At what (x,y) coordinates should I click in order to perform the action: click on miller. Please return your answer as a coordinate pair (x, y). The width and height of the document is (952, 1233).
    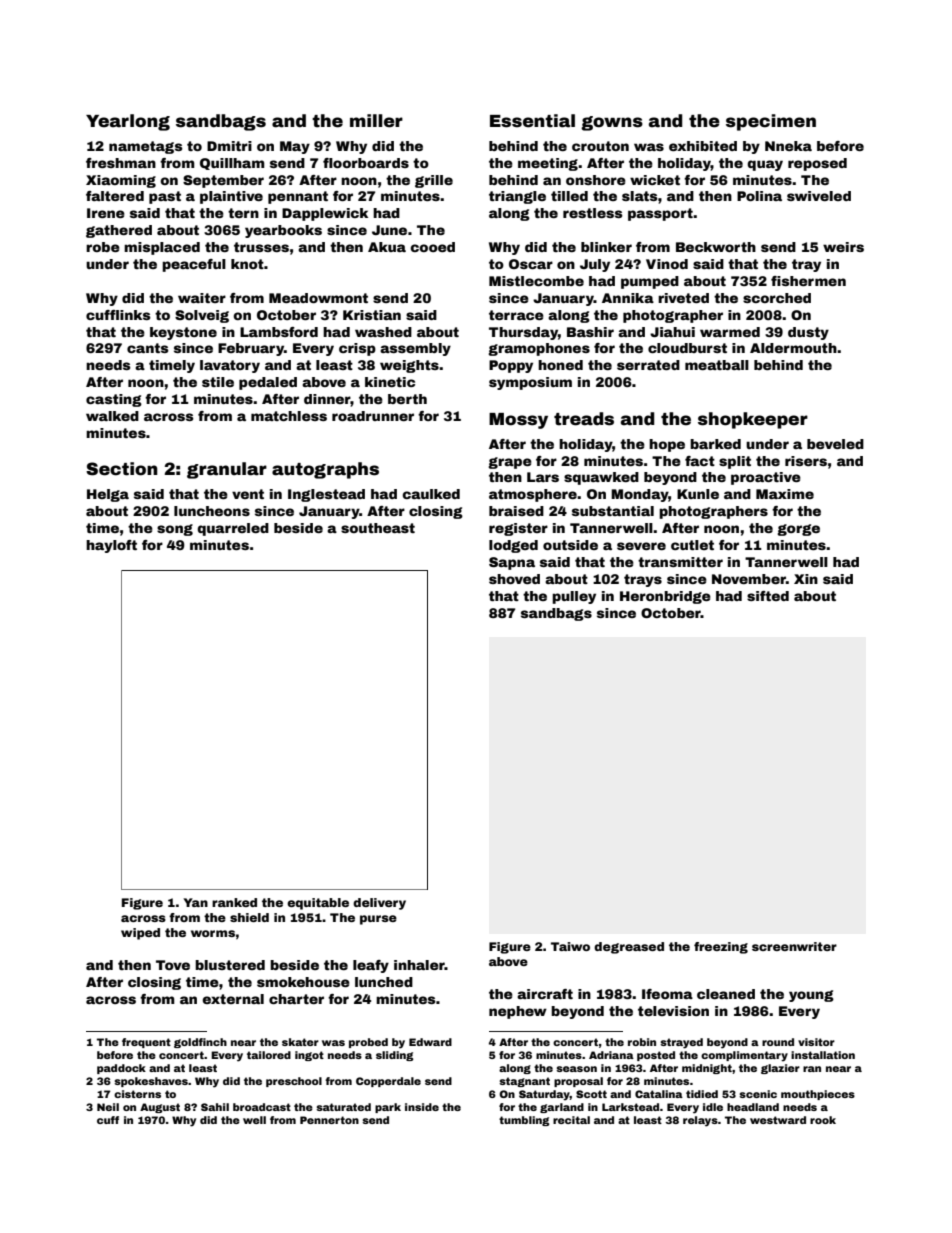
    Looking at the image, I should click on (376, 121).
